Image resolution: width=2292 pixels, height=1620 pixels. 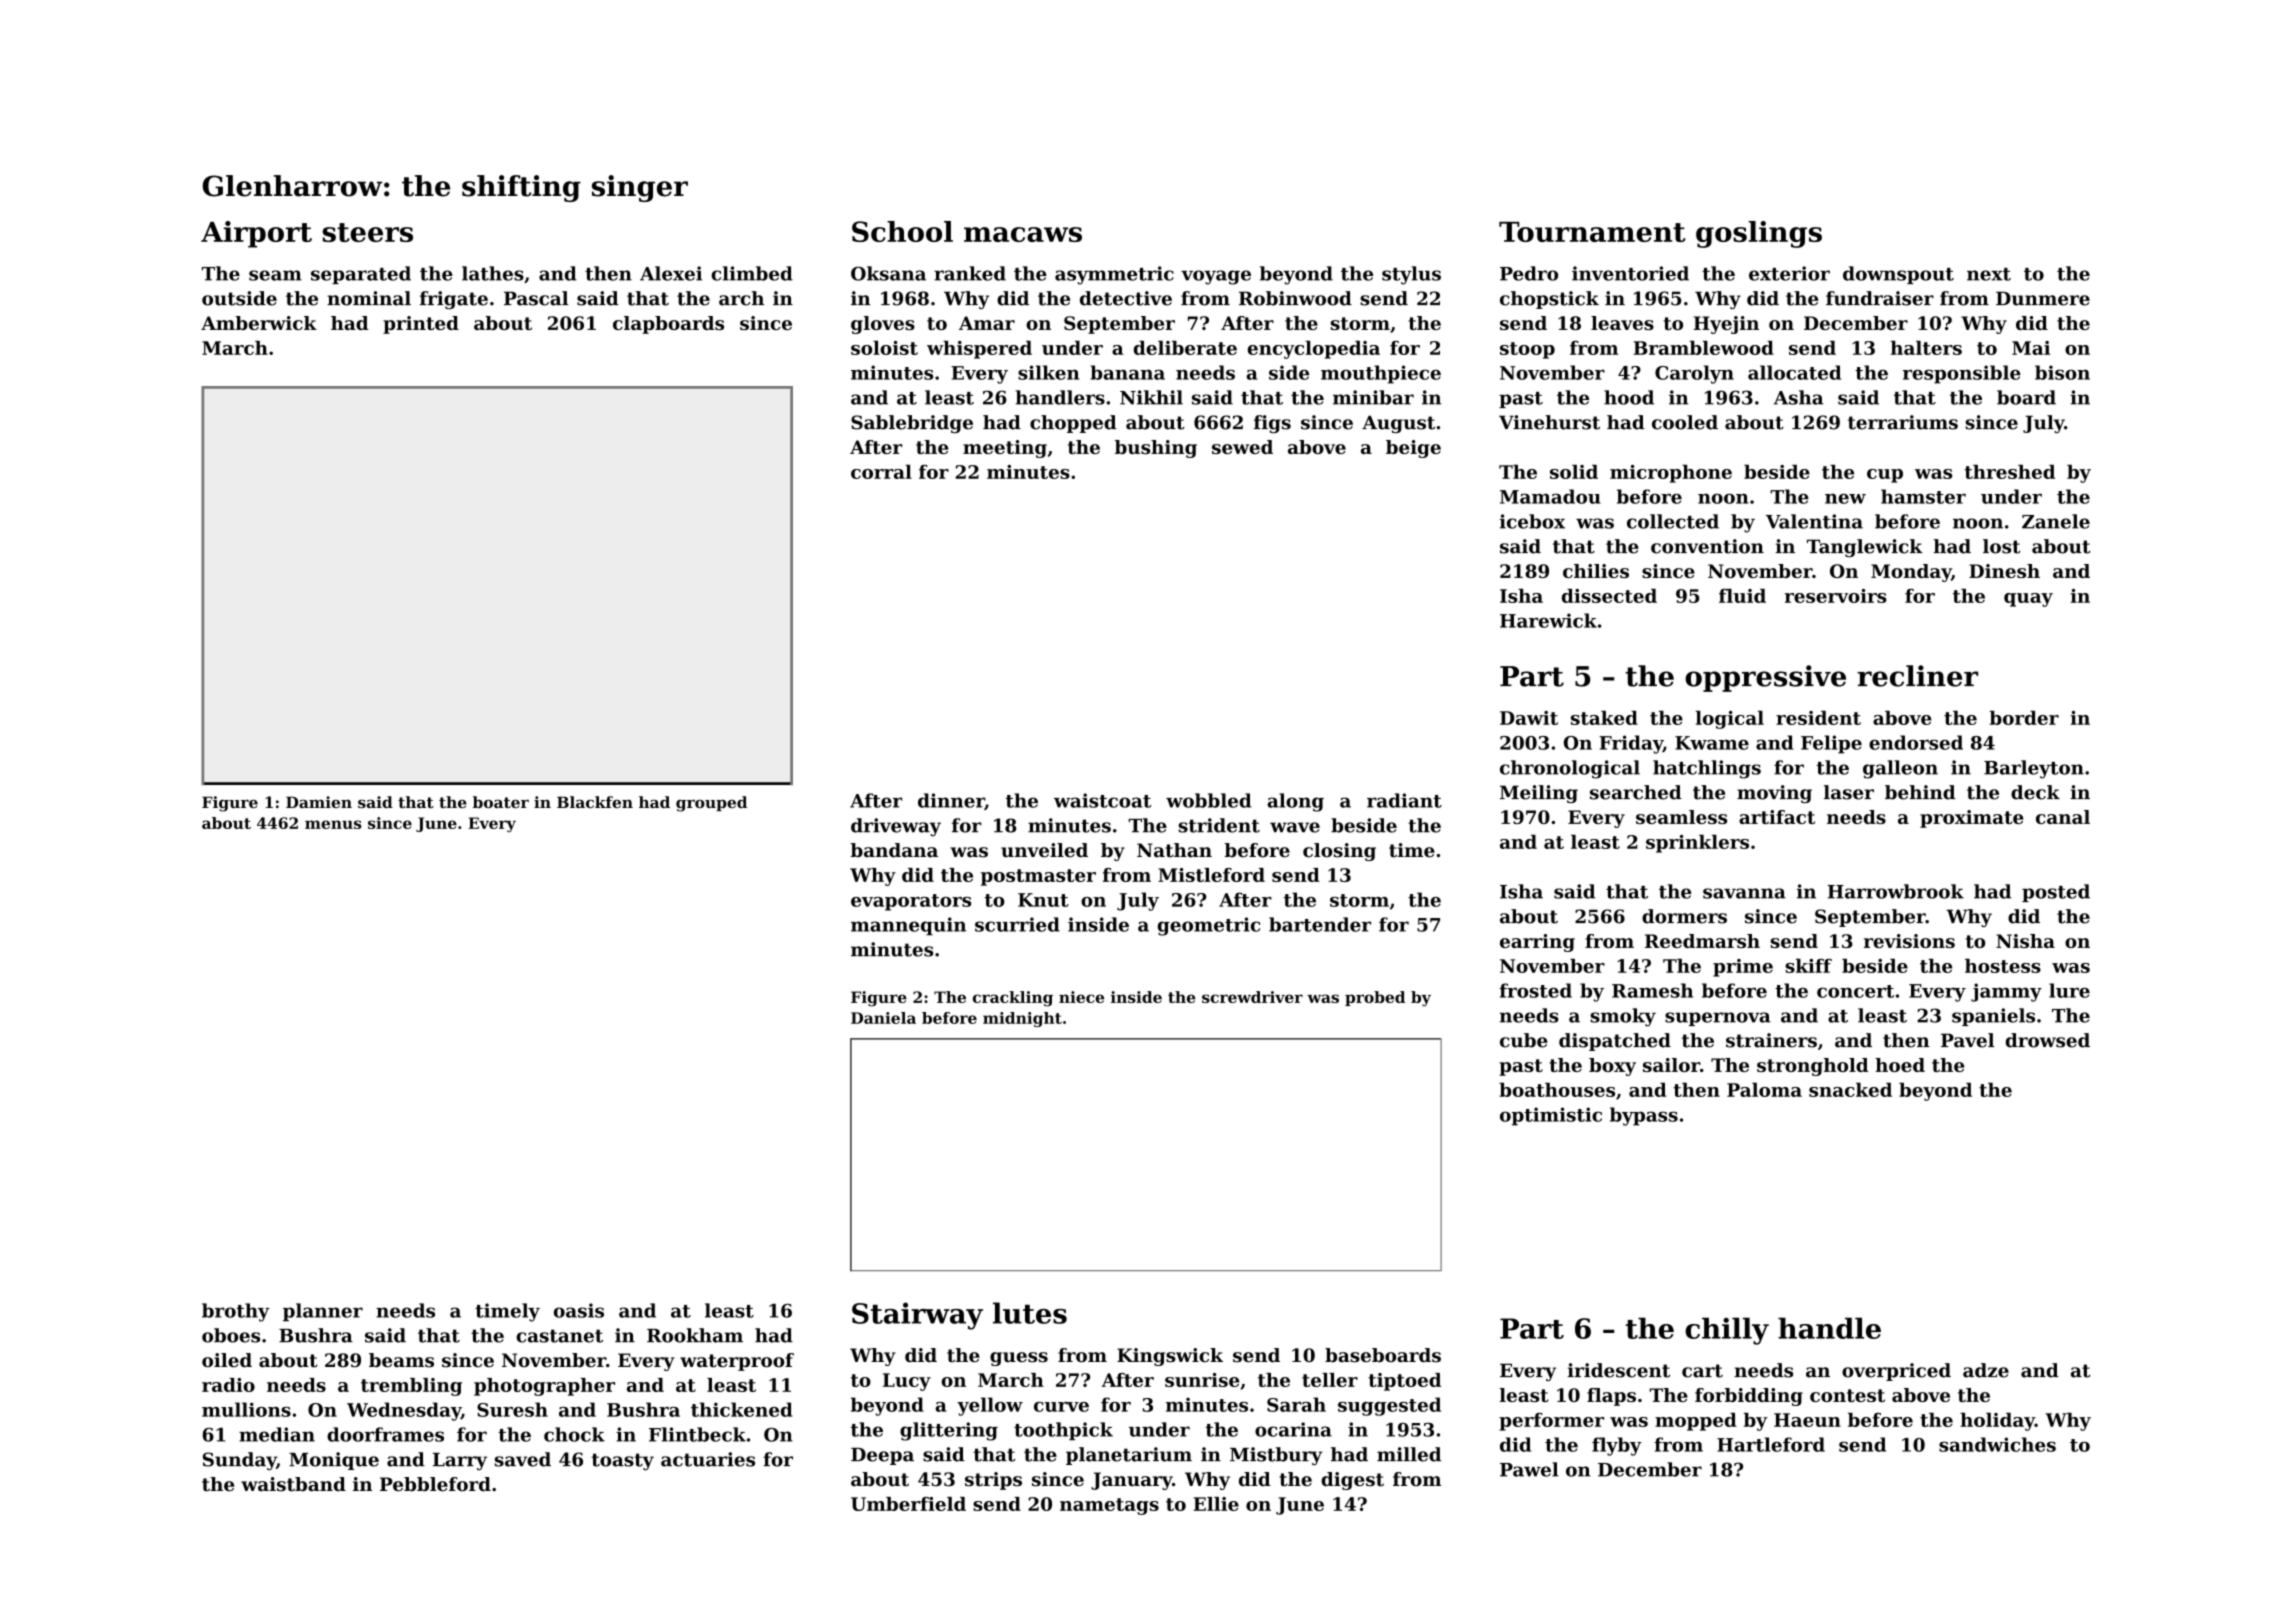 I want to click on sewed, so click(x=1242, y=447).
